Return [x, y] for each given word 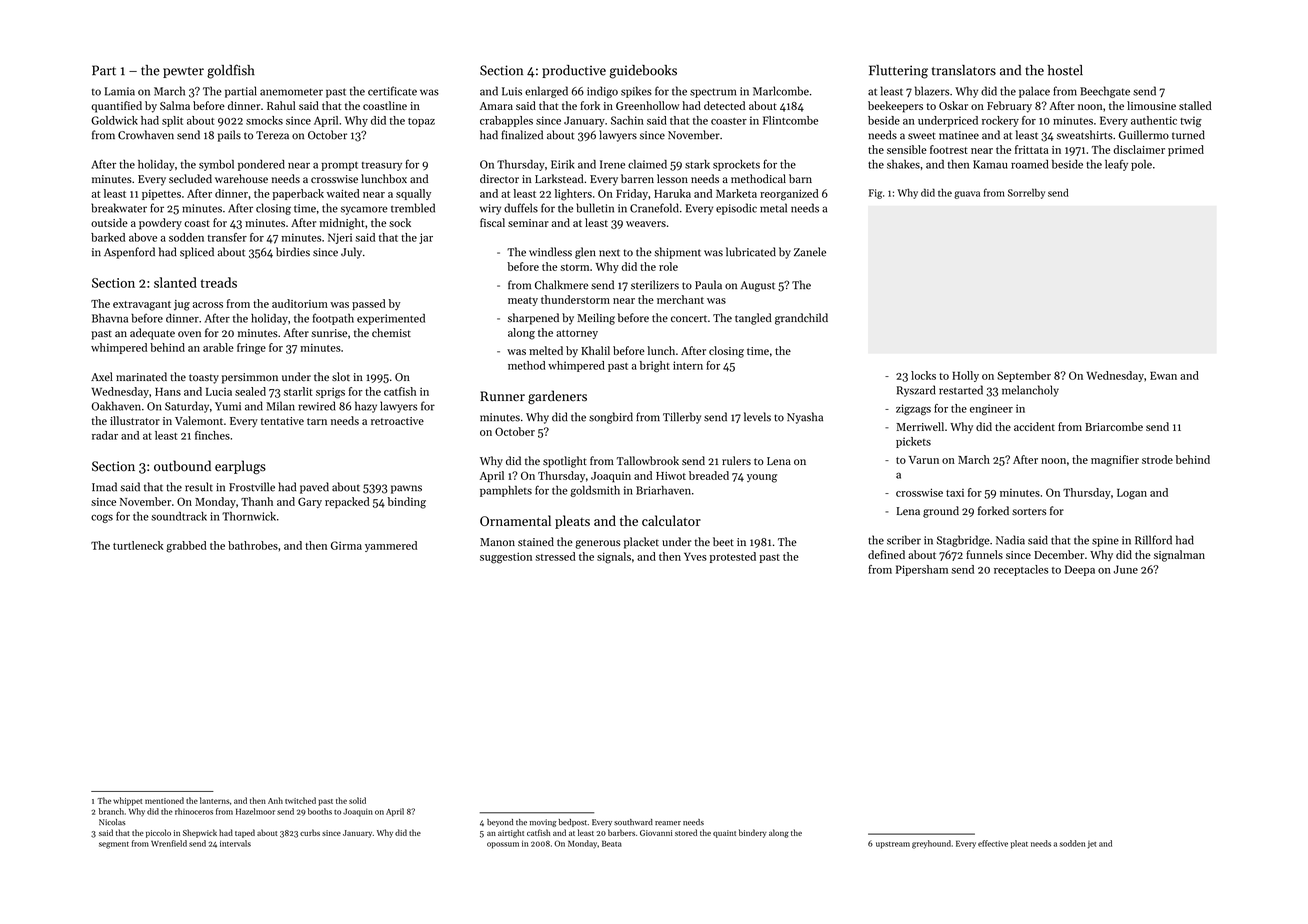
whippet [127, 801]
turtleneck [138, 545]
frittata [1032, 149]
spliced [197, 253]
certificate [392, 91]
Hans [168, 392]
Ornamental [515, 520]
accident [1034, 426]
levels [757, 417]
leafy [1116, 165]
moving [543, 823]
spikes [636, 92]
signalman [1179, 556]
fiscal [492, 222]
